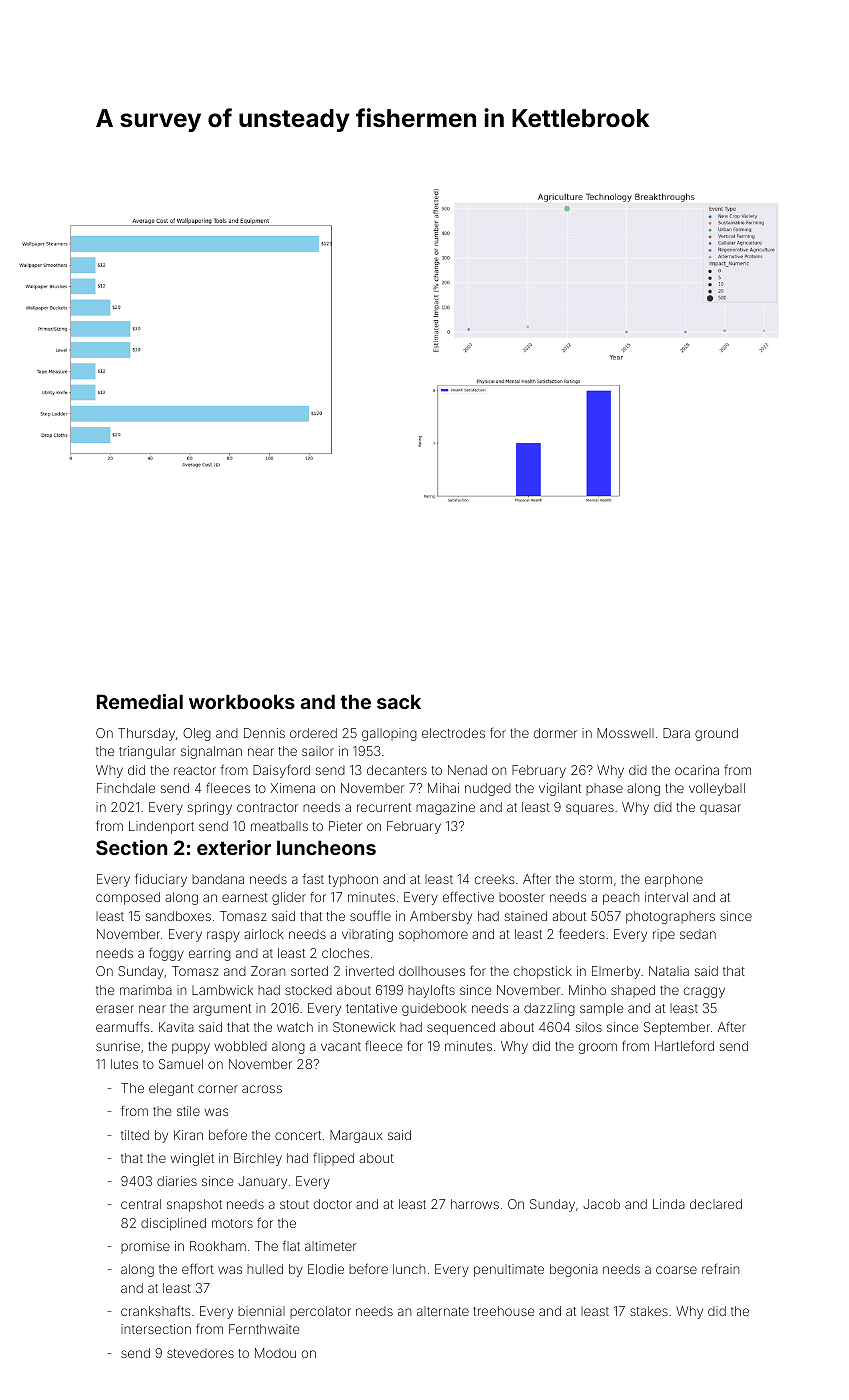  I want to click on percolator, so click(320, 1312).
